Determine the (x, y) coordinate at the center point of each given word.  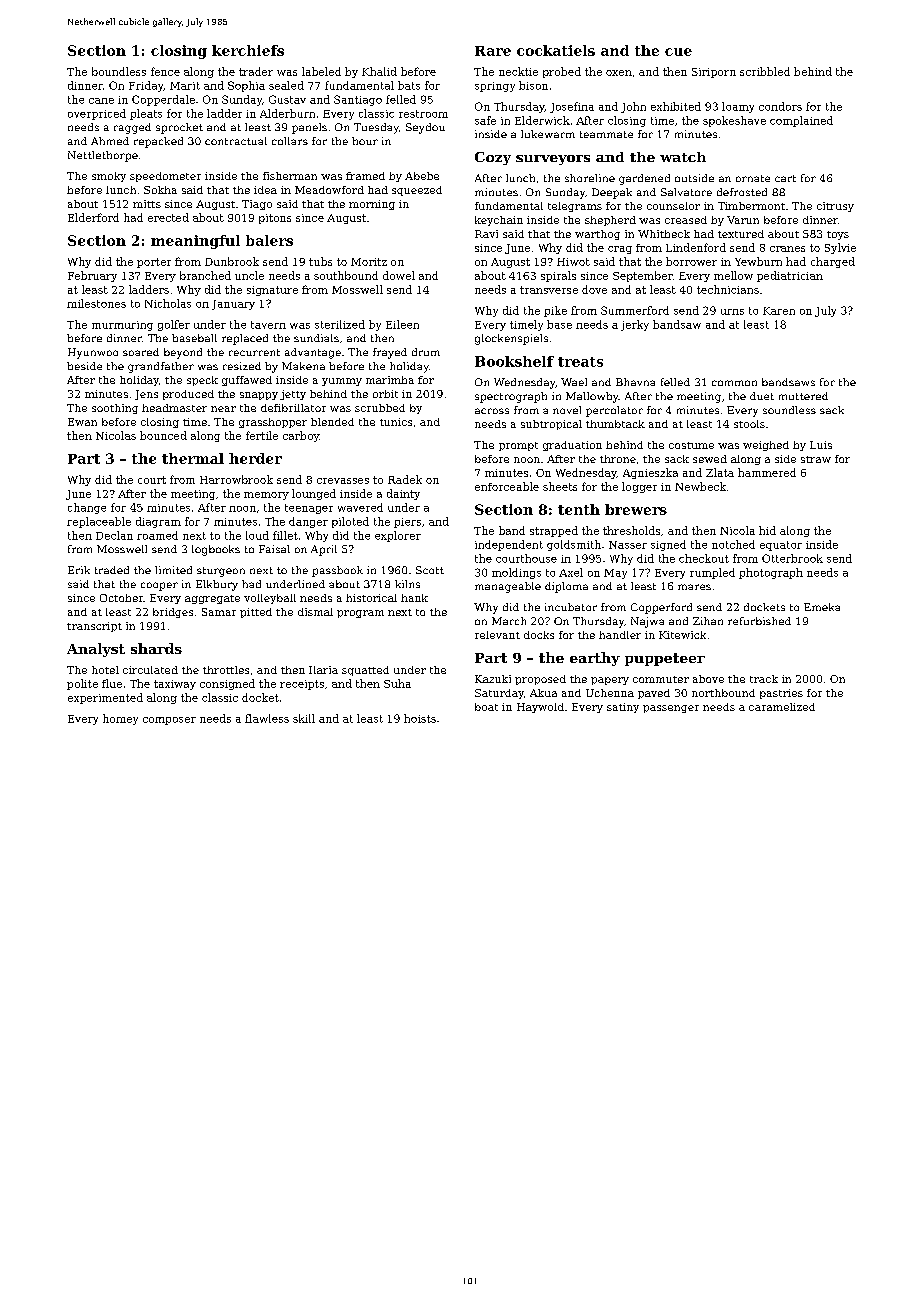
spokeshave (734, 121)
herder (255, 458)
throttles (226, 670)
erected (168, 217)
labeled (321, 71)
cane (101, 101)
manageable (508, 587)
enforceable (507, 486)
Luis (821, 445)
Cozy (493, 158)
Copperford (661, 608)
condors (780, 106)
